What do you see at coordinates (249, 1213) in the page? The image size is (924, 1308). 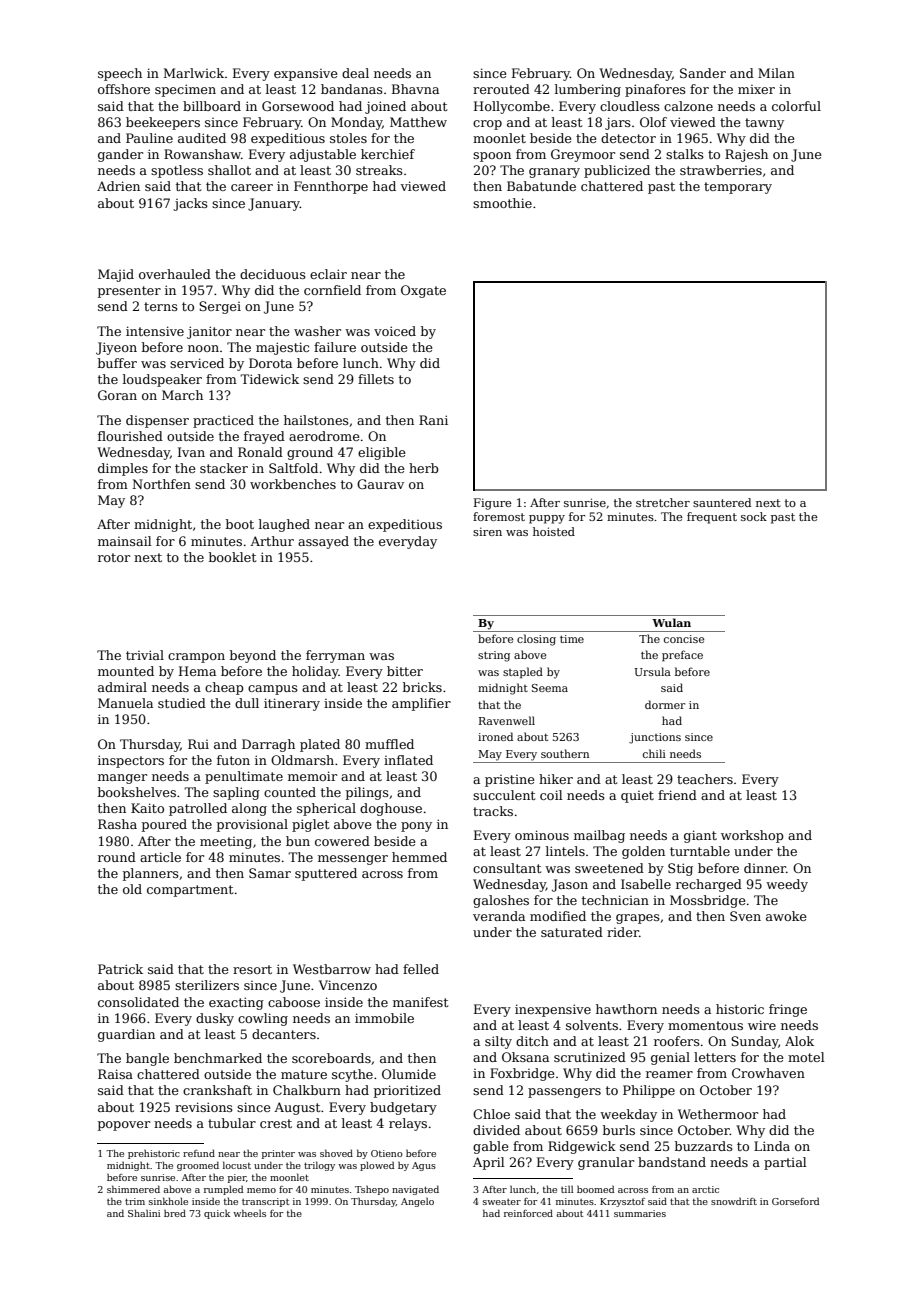 I see `wheels` at bounding box center [249, 1213].
